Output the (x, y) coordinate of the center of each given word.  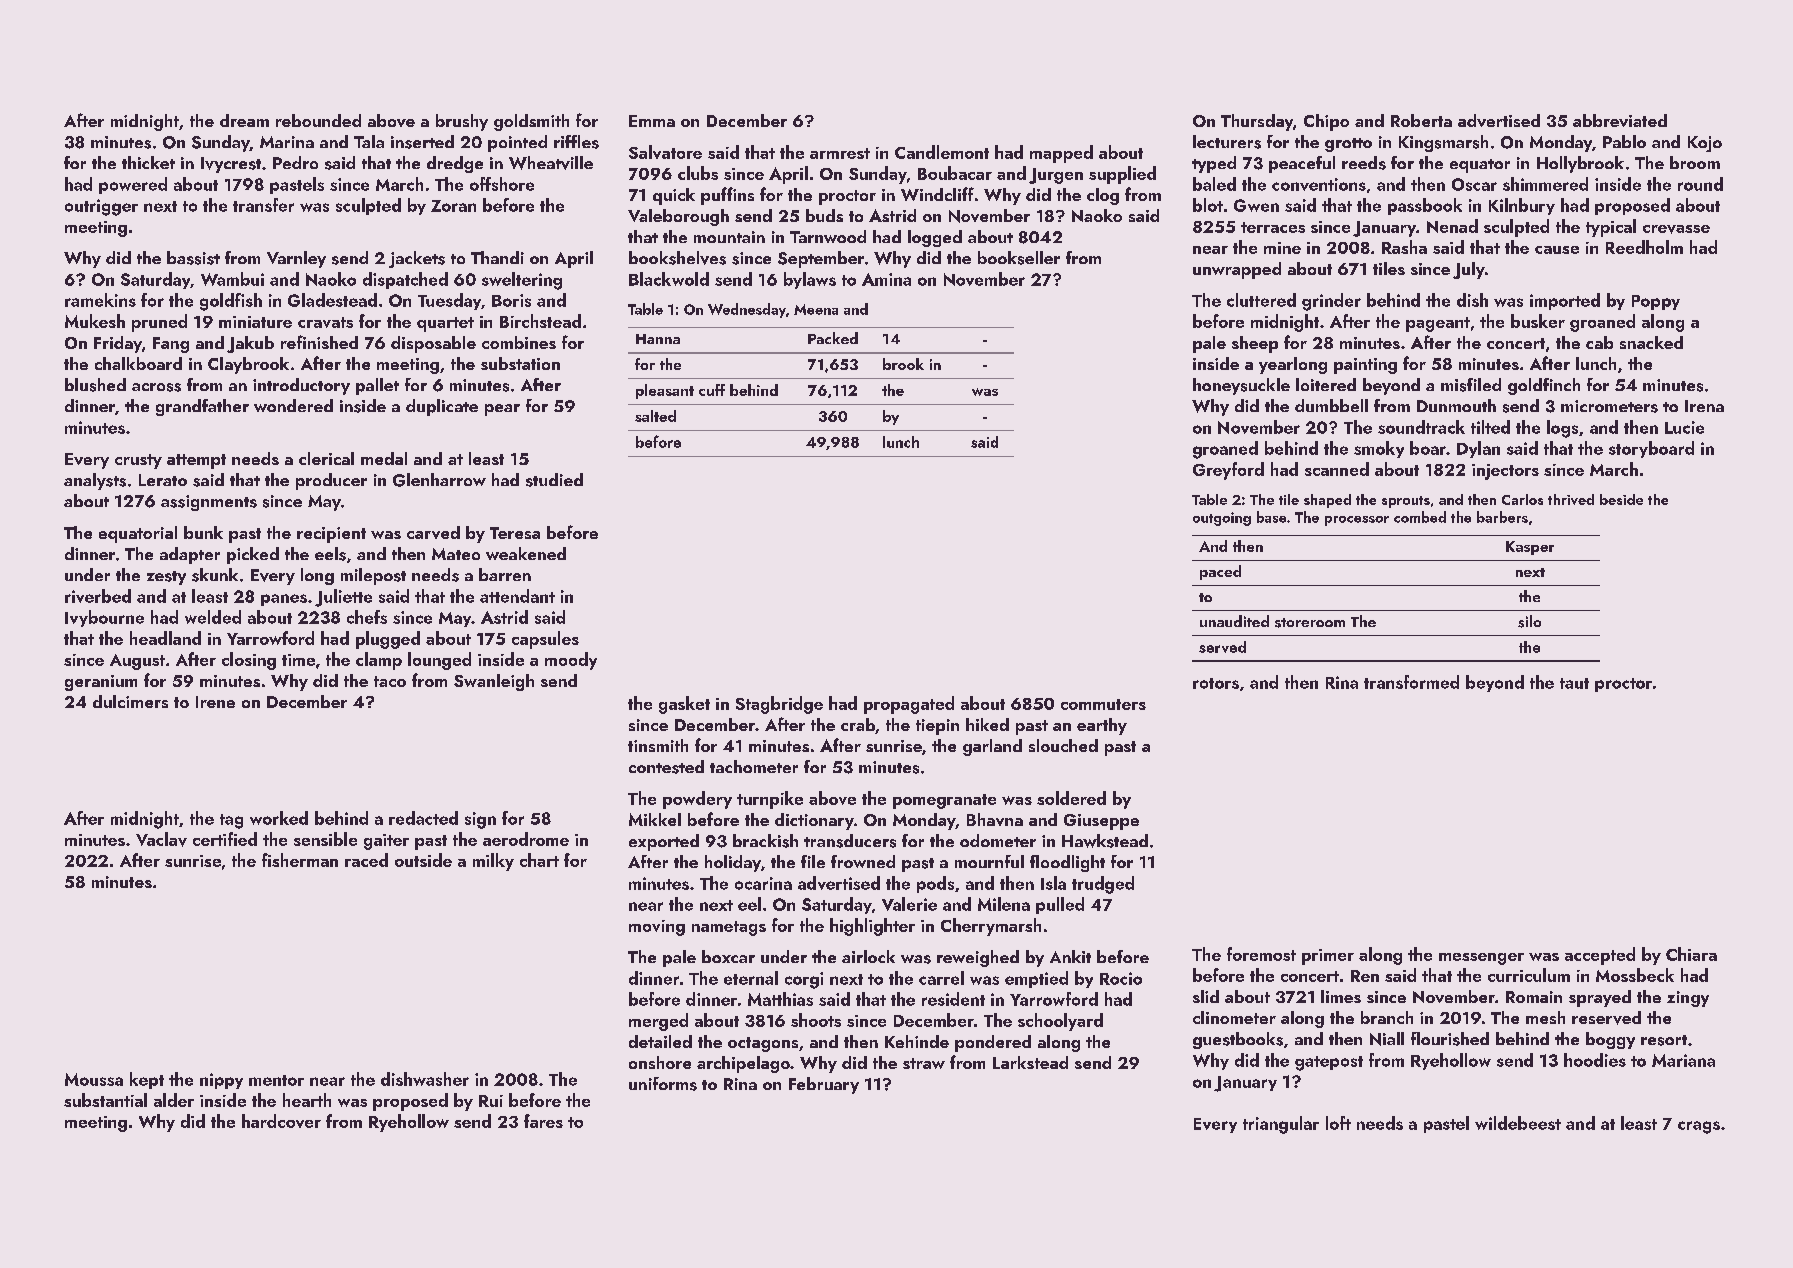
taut (1574, 683)
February (824, 1085)
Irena (1704, 406)
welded (213, 617)
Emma (652, 121)
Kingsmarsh (1443, 143)
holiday (733, 863)
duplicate (442, 407)
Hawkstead (1105, 841)
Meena (816, 309)
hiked (987, 724)
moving (657, 928)
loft (1338, 1123)
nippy (221, 1081)
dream (244, 120)
